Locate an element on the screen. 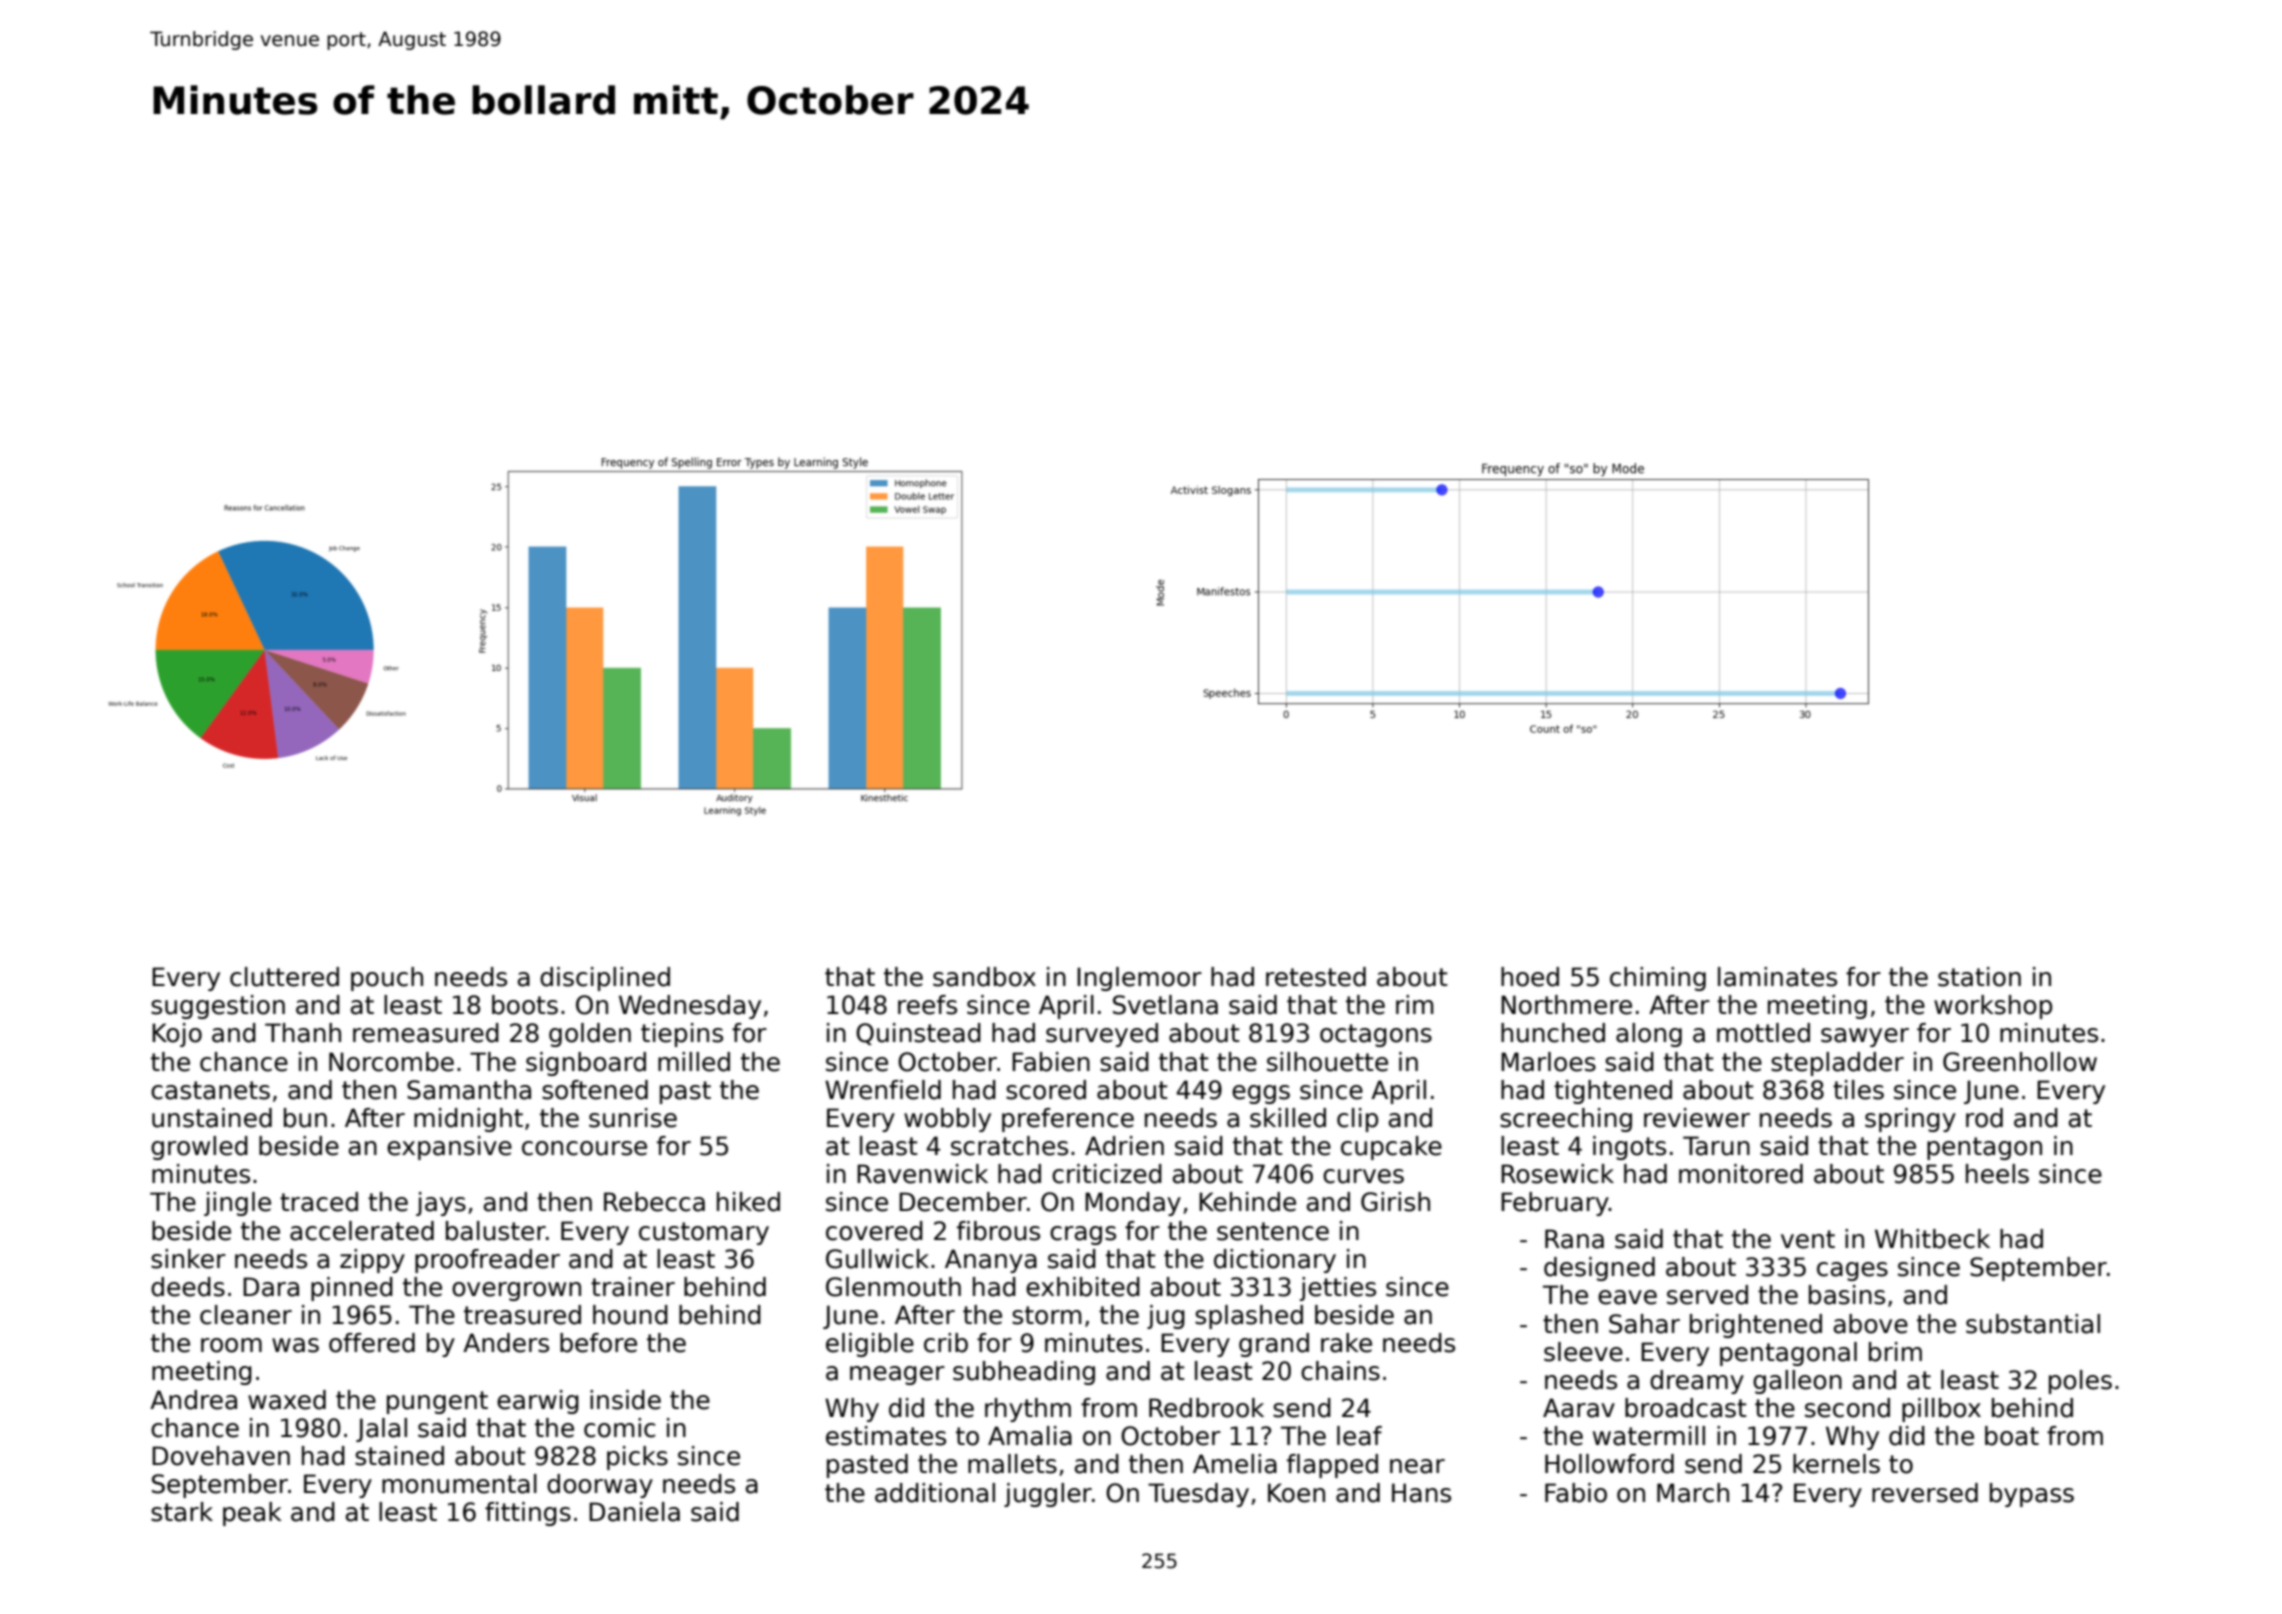 The height and width of the screenshot is (1614, 2282). sentence is located at coordinates (1273, 1231).
